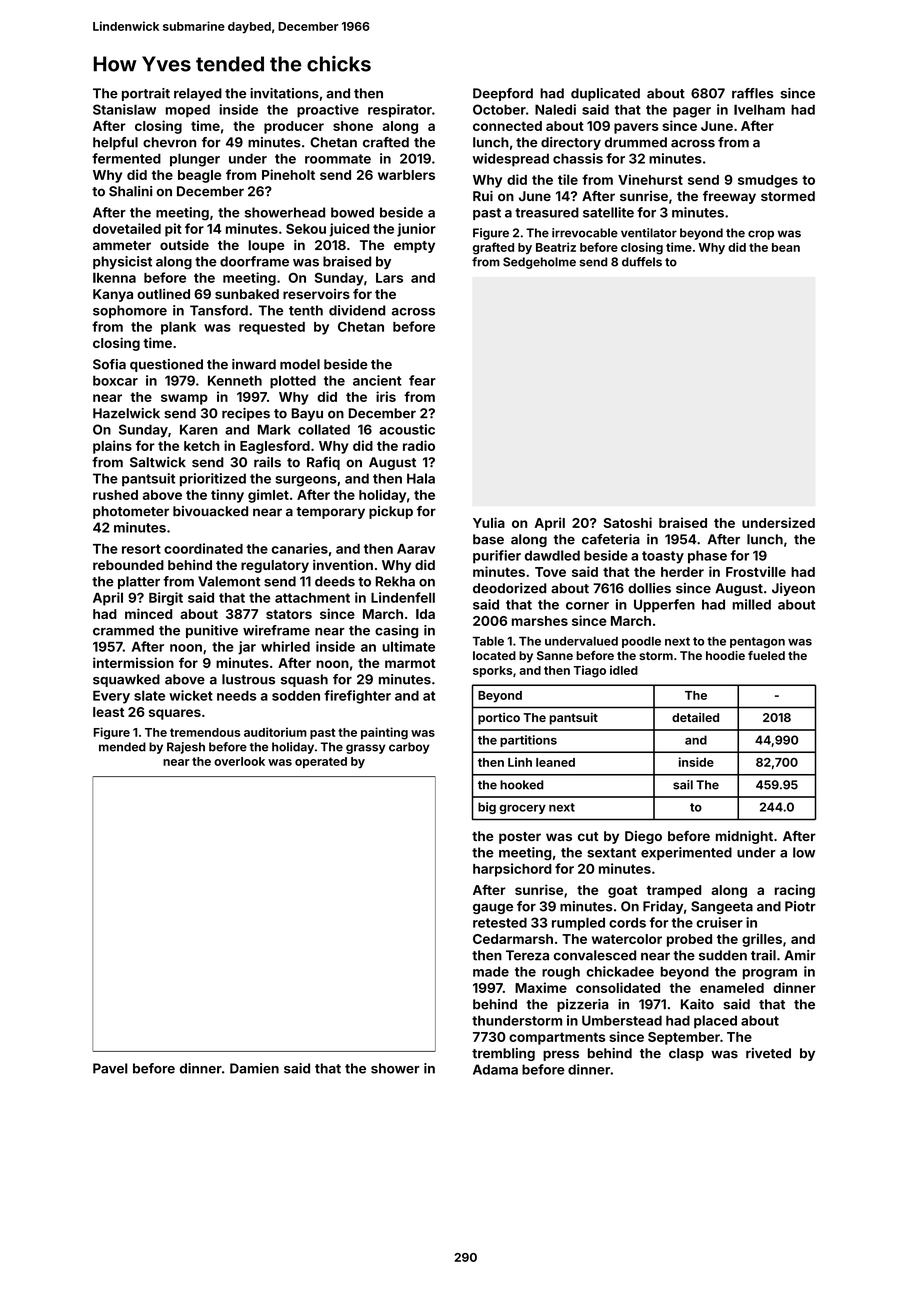 The image size is (908, 1316). Describe the element at coordinates (489, 522) in the page. I see `Yulia` at that location.
